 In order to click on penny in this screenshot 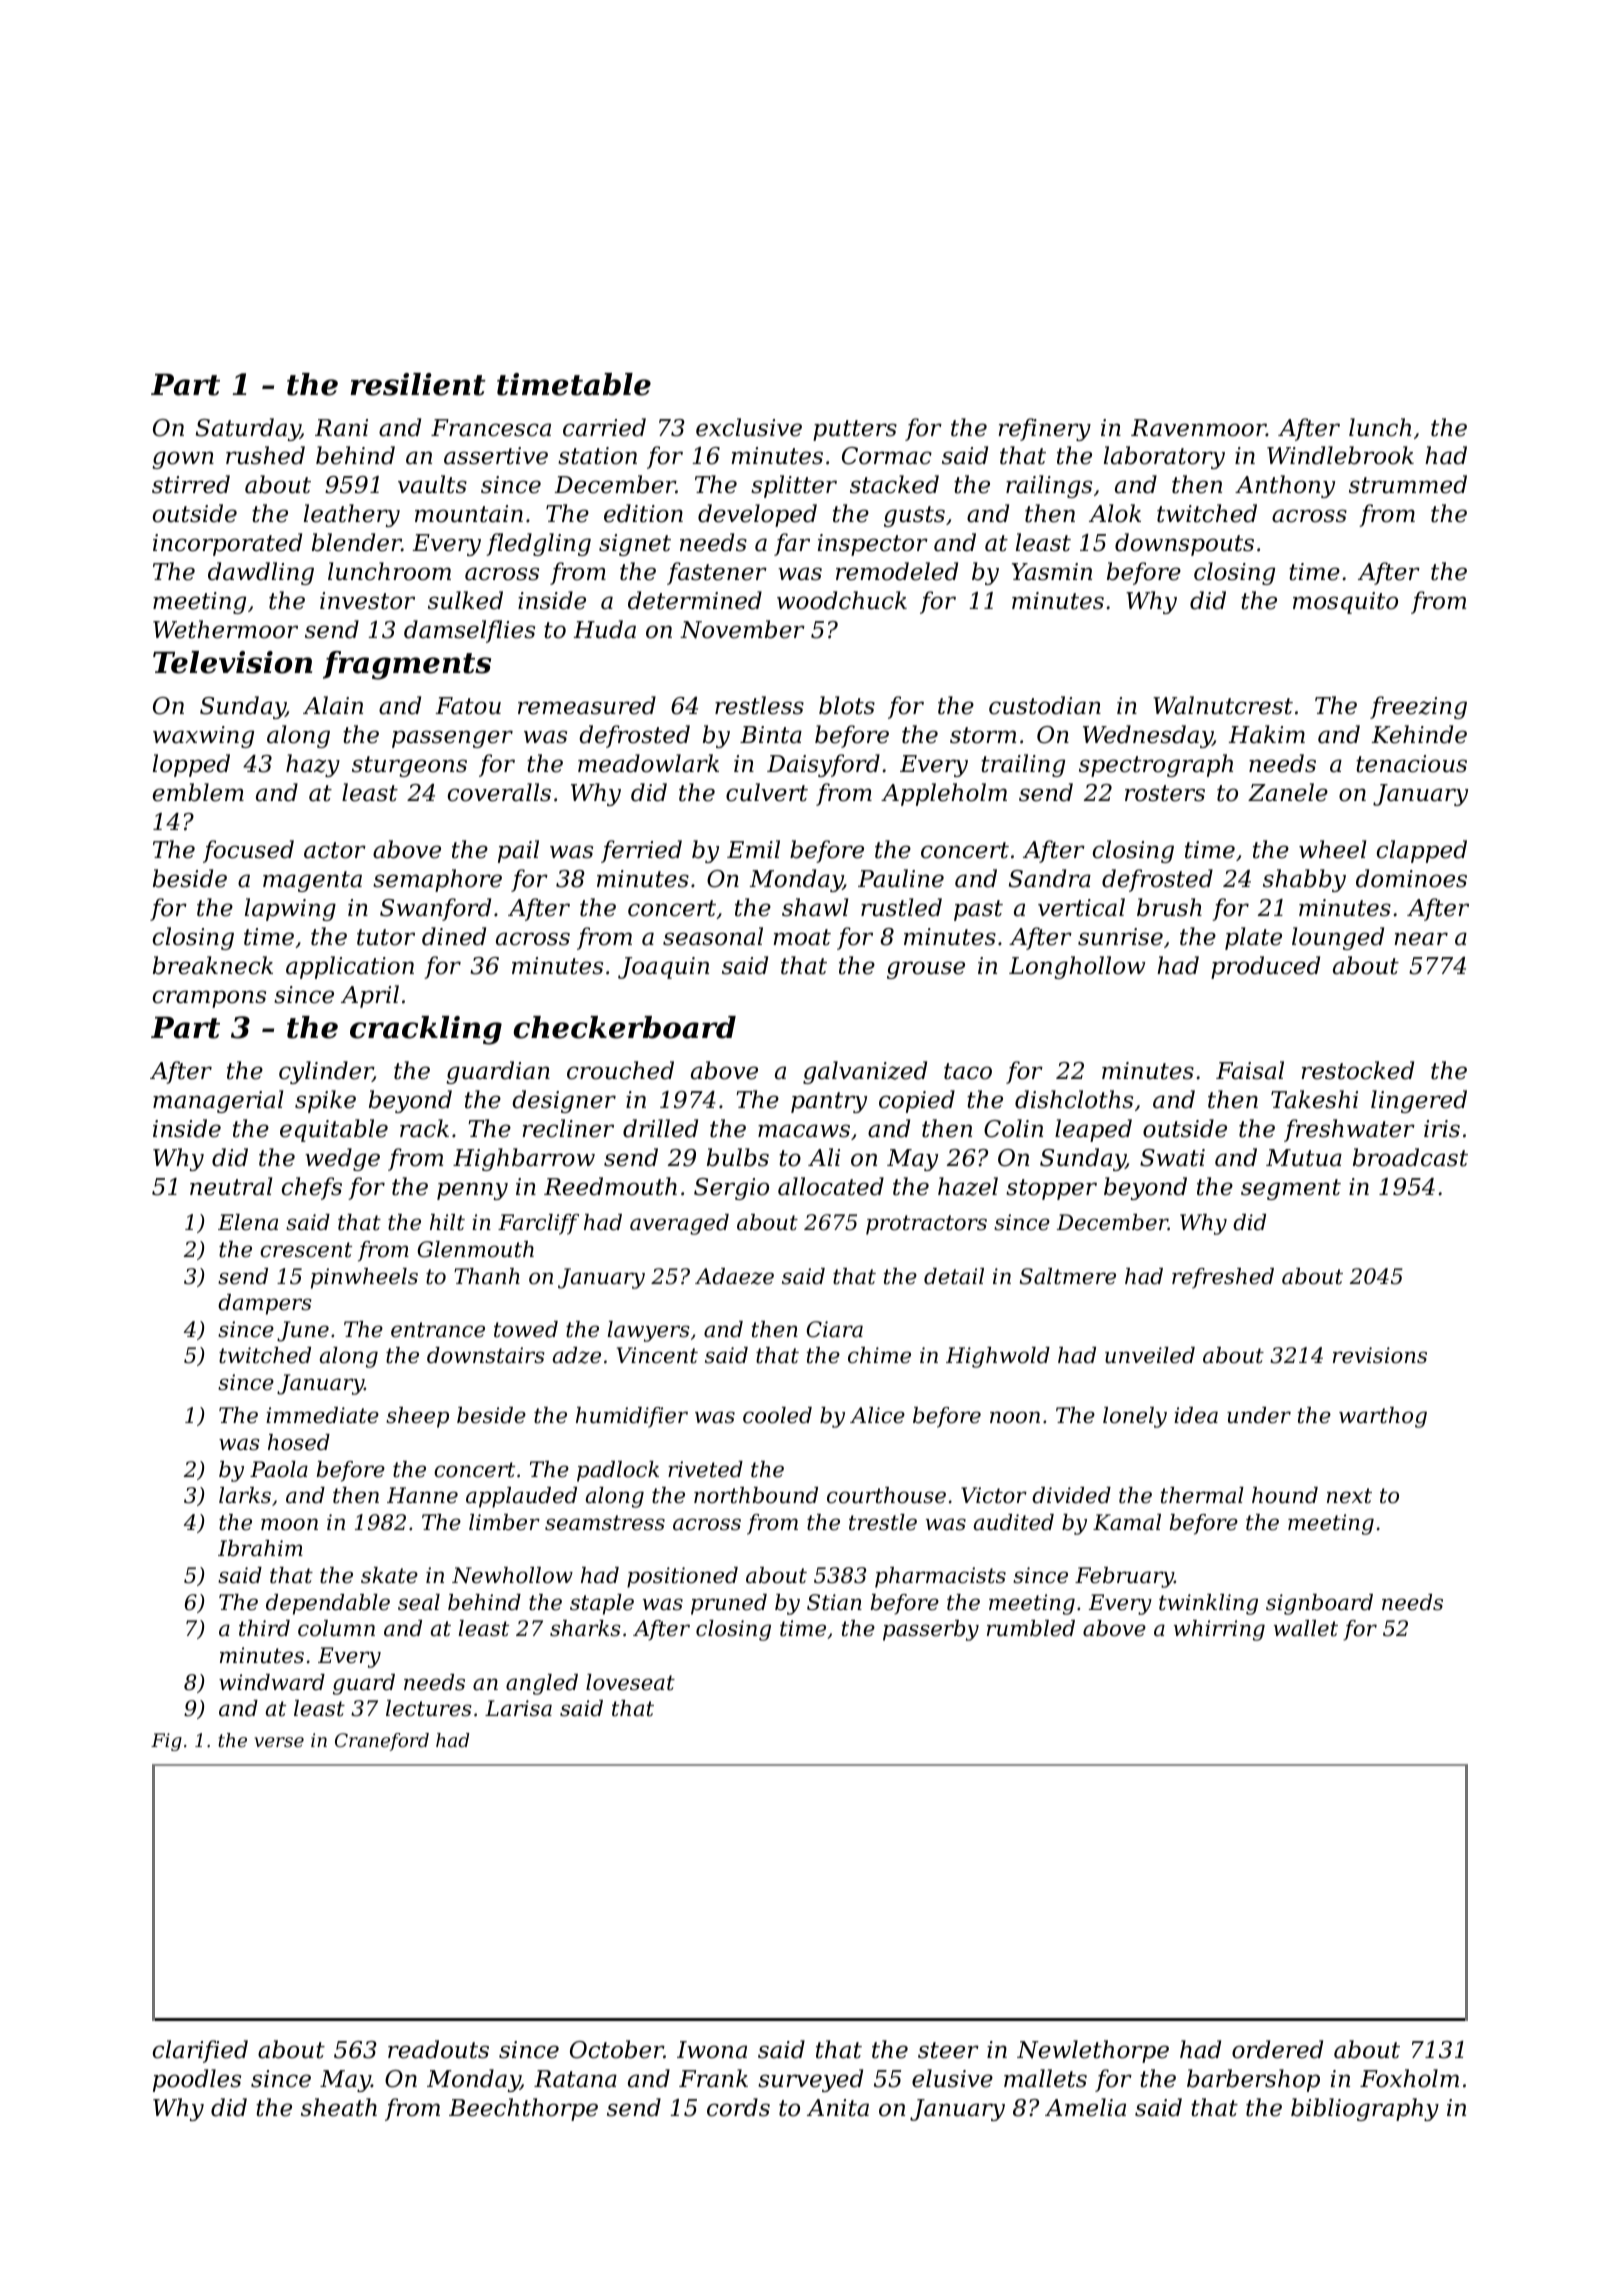, I will do `click(472, 1191)`.
